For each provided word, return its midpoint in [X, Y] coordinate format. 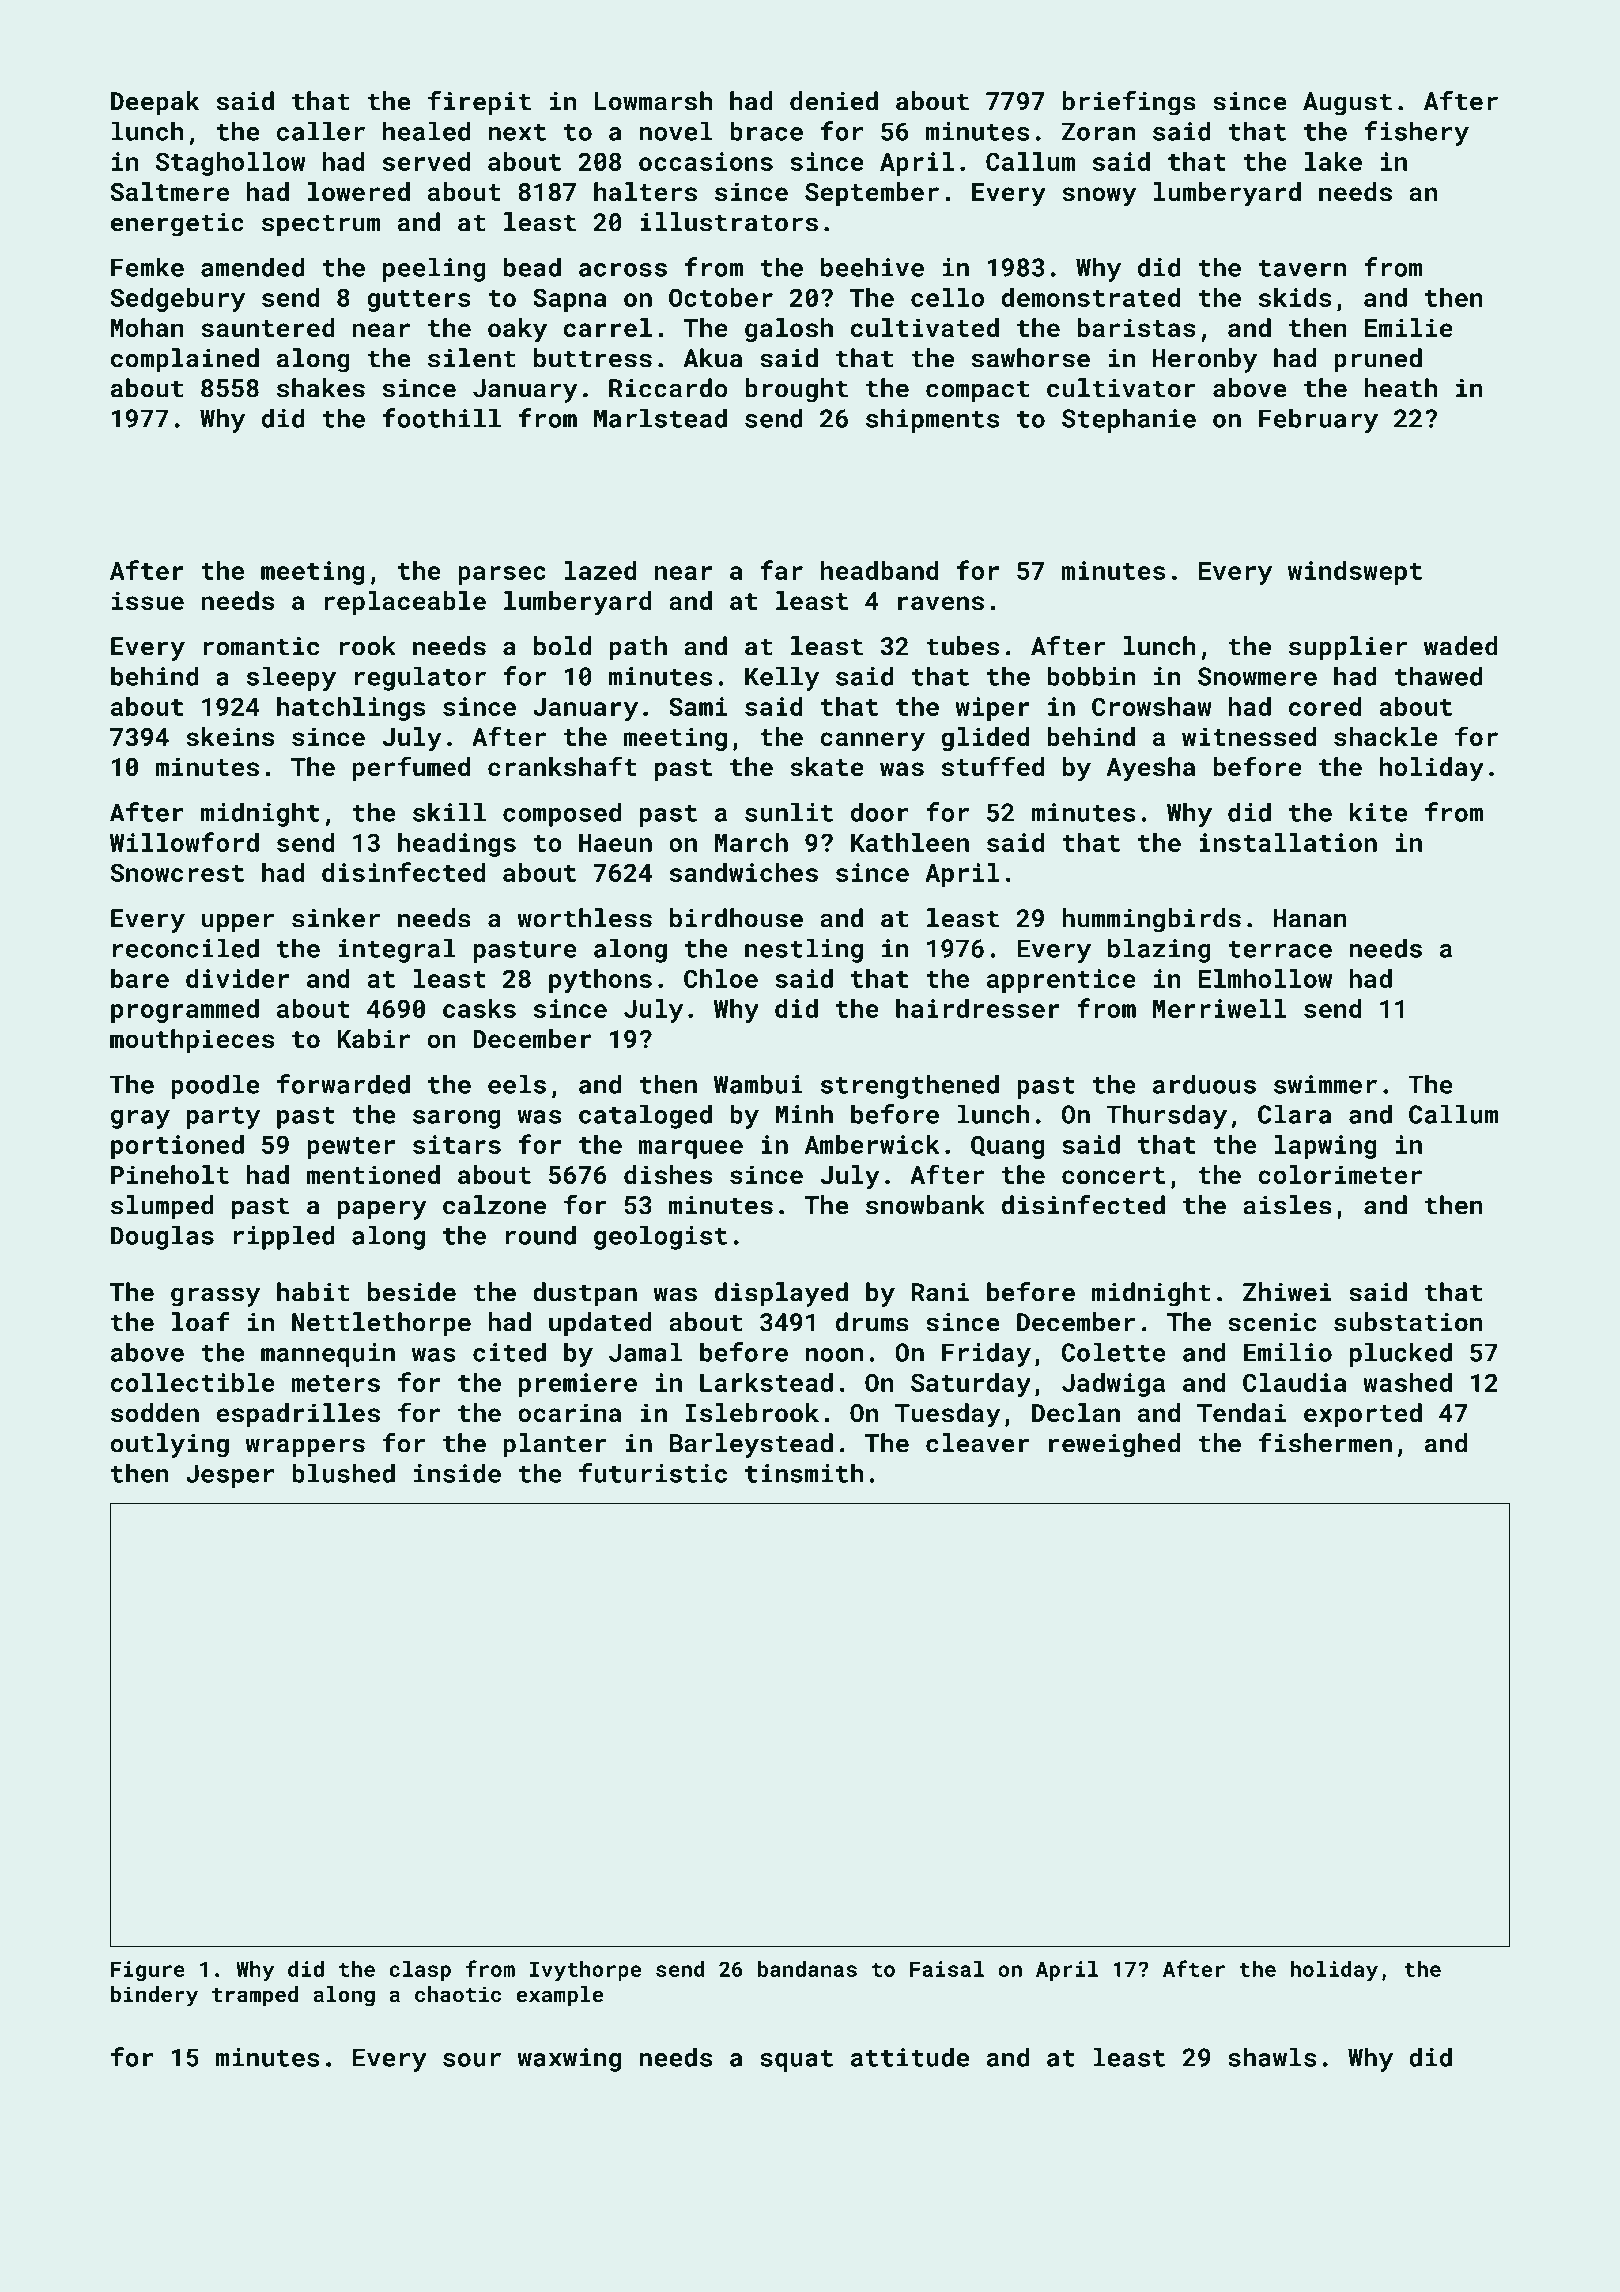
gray [140, 1119]
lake [1333, 161]
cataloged [645, 1116]
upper [238, 923]
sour [472, 2060]
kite [1378, 812]
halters [645, 192]
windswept [1355, 573]
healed [426, 131]
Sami [698, 706]
